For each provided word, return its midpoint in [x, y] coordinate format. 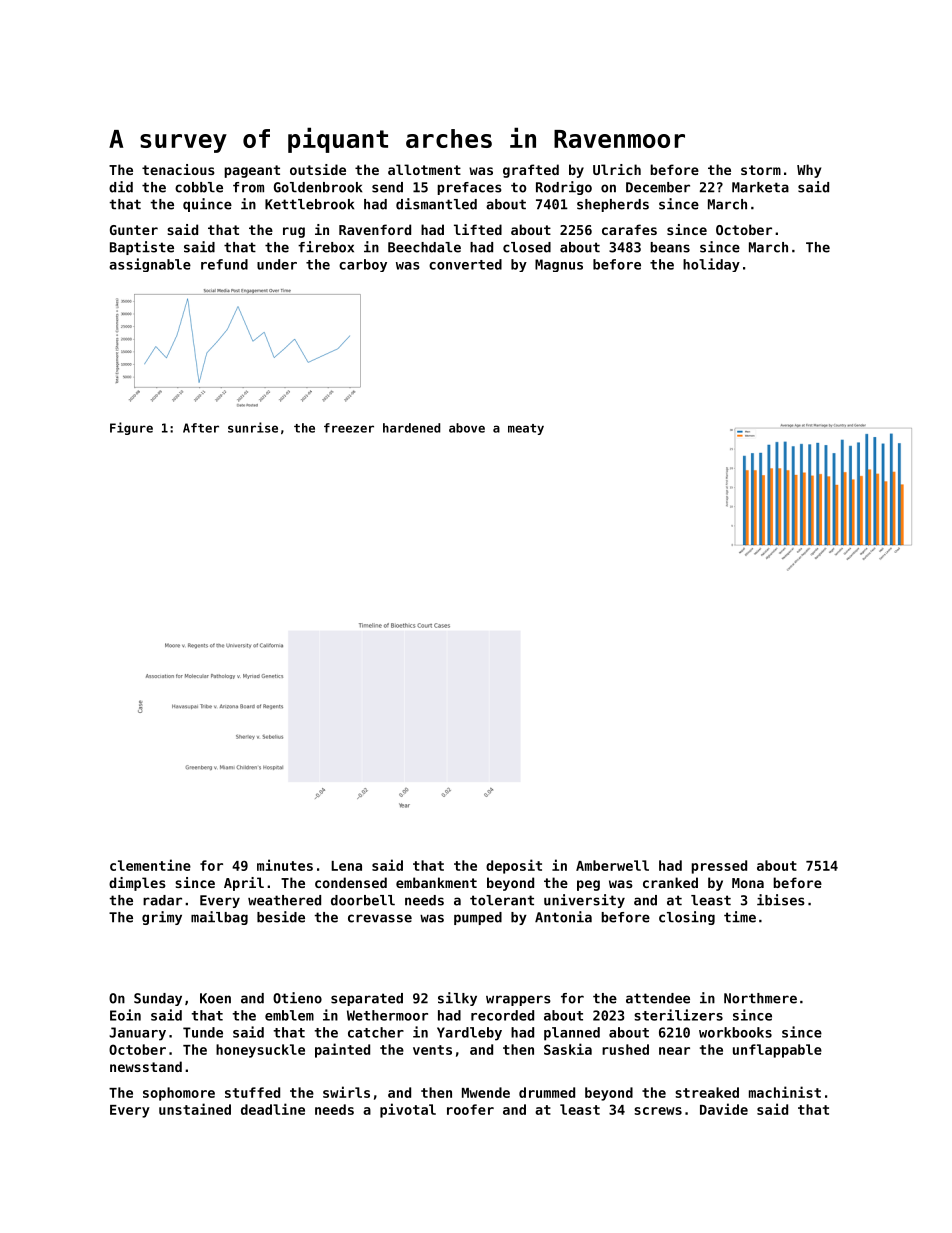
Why [809, 171]
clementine [150, 865]
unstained [195, 1109]
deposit [514, 866]
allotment [424, 169]
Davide [724, 1109]
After [201, 428]
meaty [526, 429]
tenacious [178, 169]
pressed [719, 867]
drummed [547, 1092]
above [467, 428]
